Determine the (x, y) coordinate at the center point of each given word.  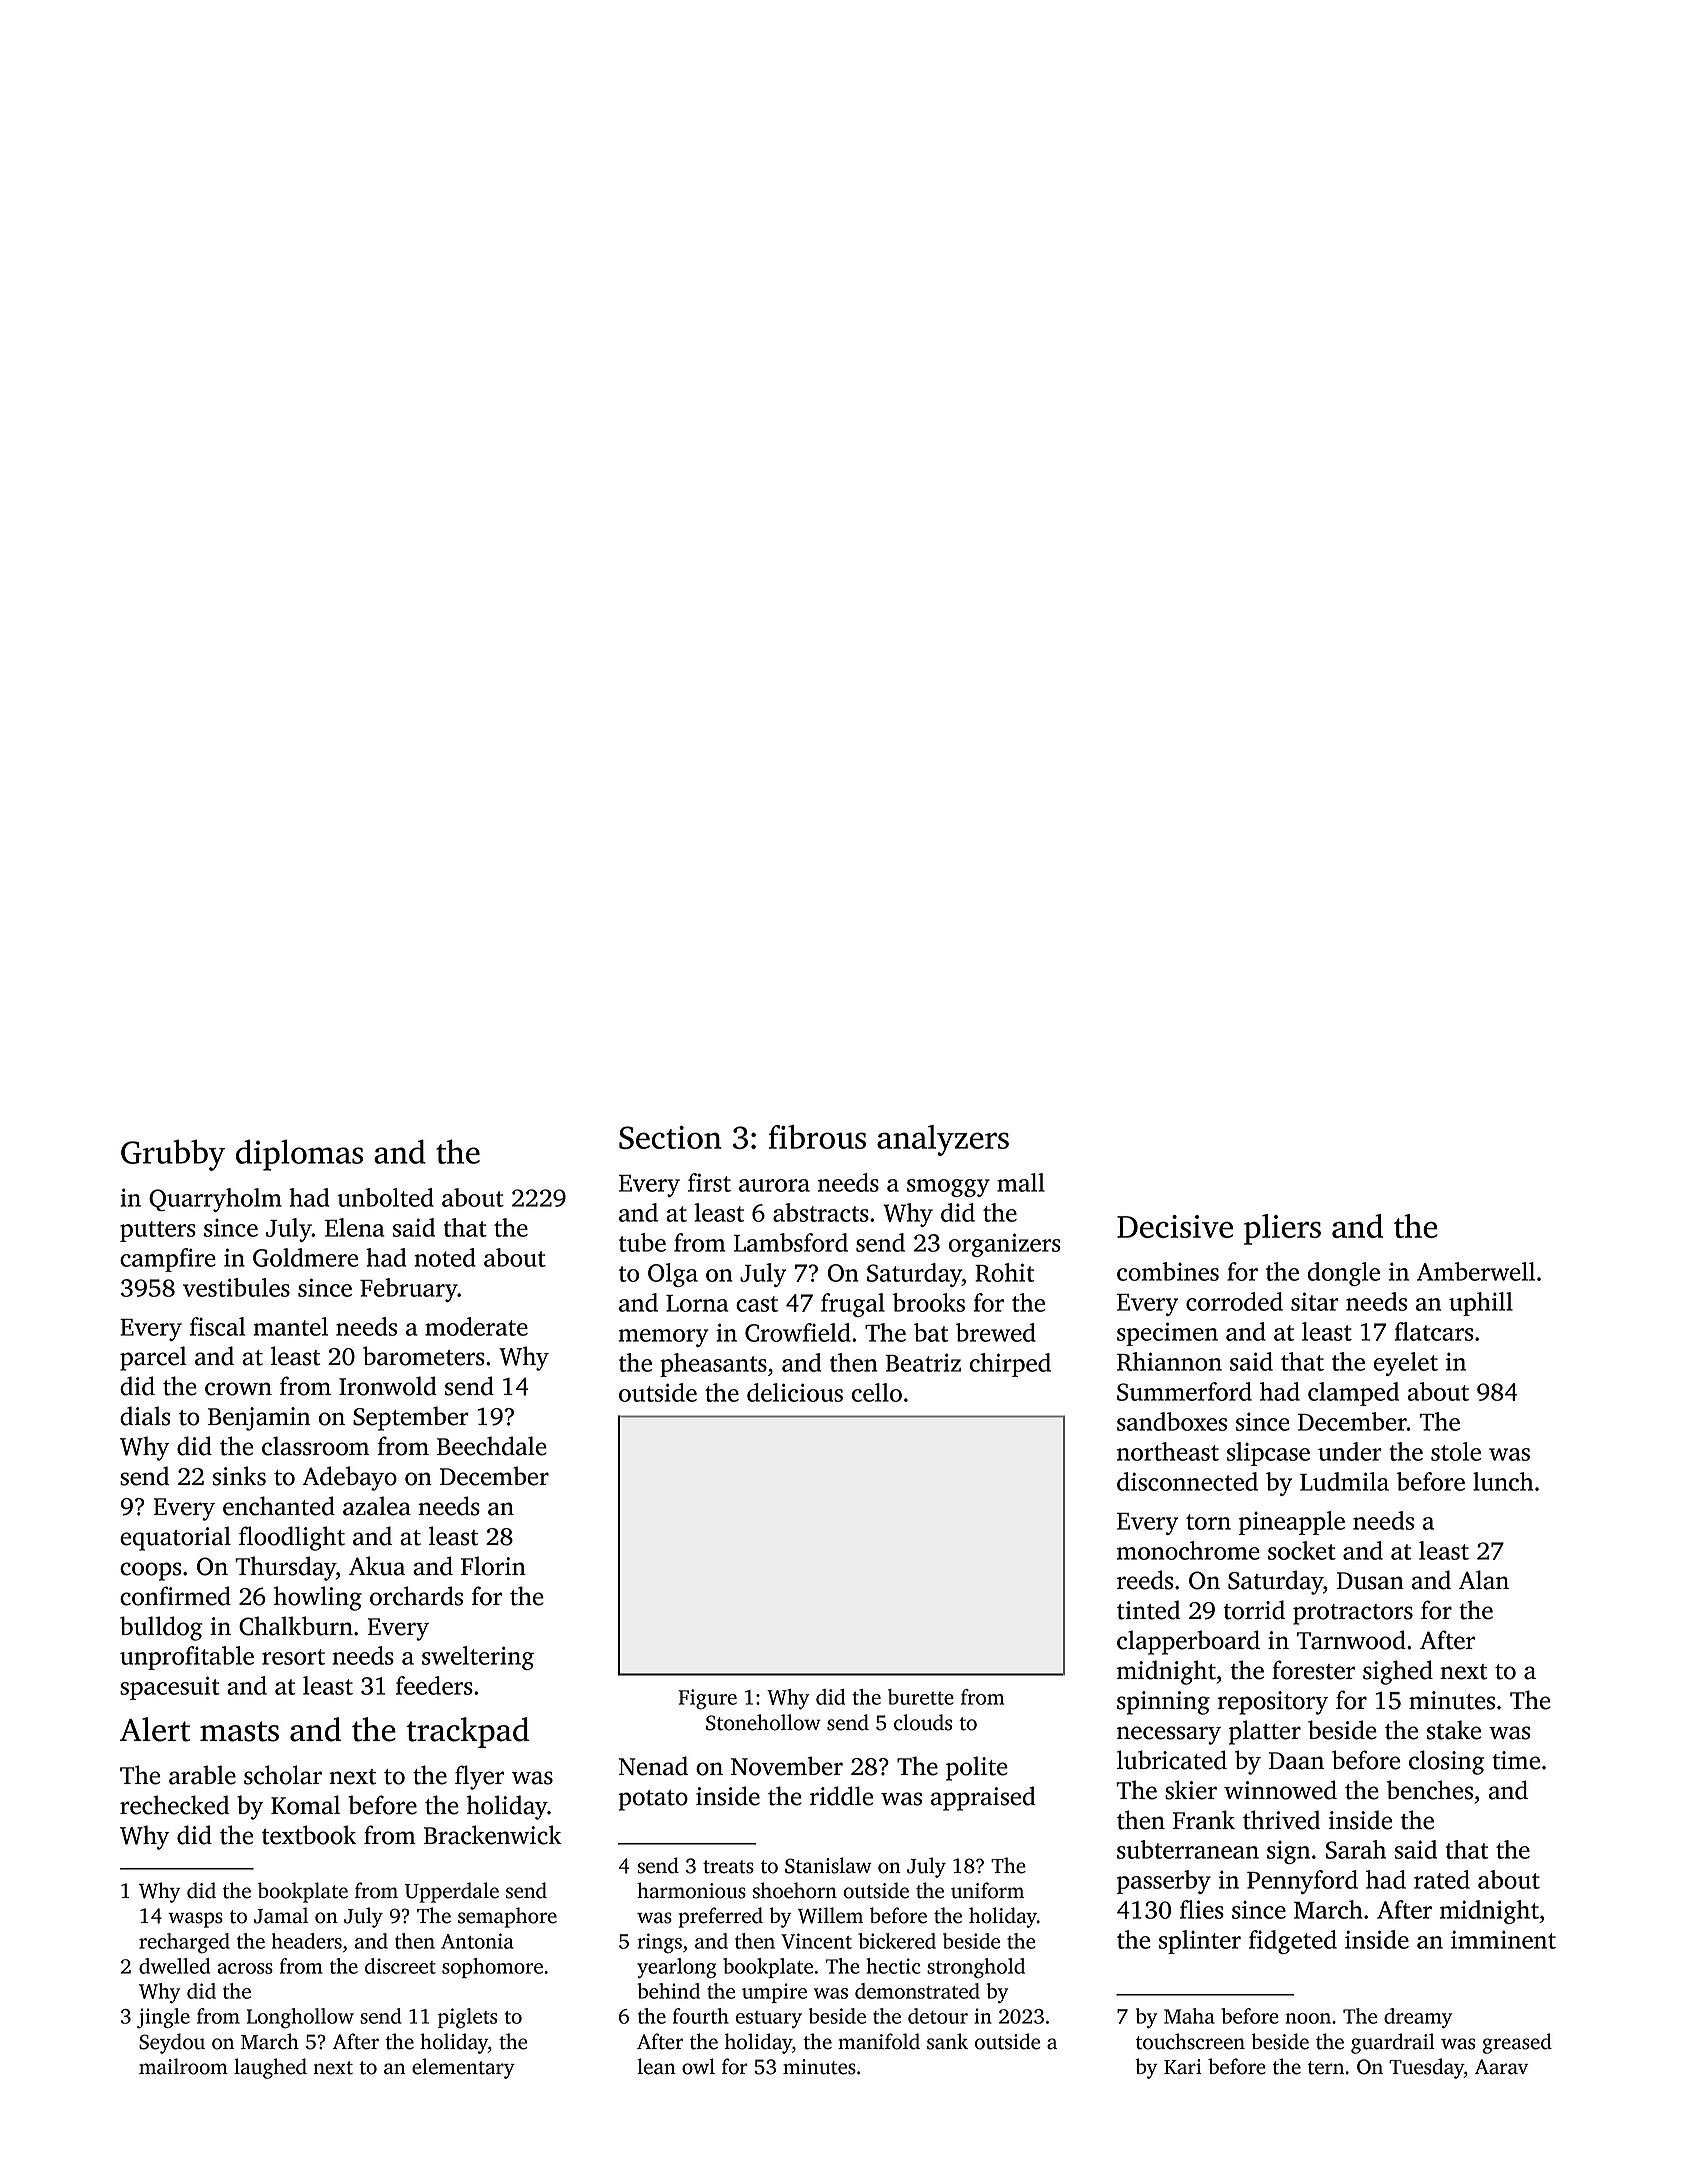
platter (1265, 1732)
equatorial (175, 1538)
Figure (708, 1699)
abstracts (821, 1212)
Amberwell (1476, 1271)
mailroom (183, 2066)
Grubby (173, 1155)
